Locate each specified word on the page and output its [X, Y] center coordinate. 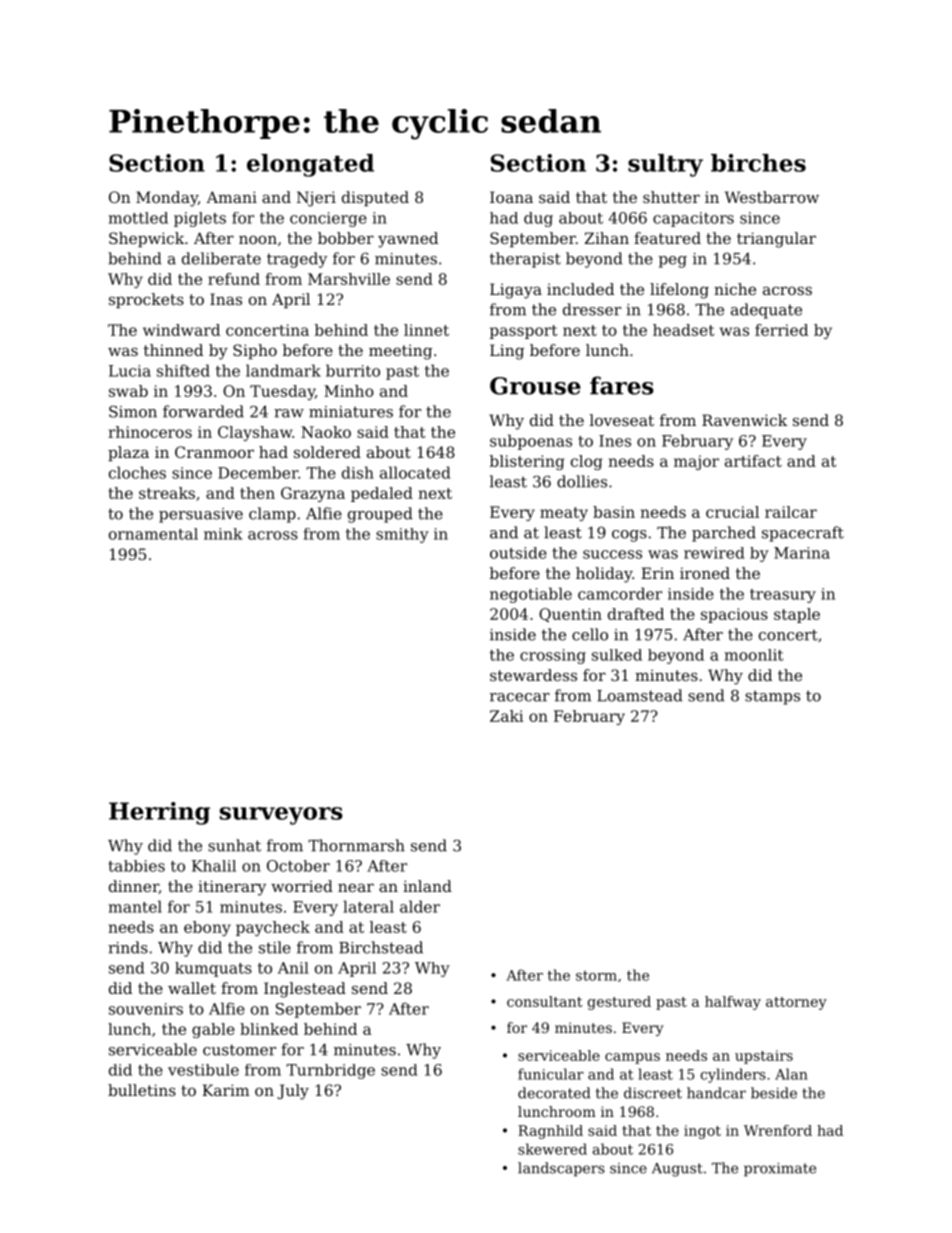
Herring [159, 813]
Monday [167, 199]
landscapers [561, 1169]
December [258, 472]
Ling [507, 352]
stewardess [533, 675]
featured [667, 238]
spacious [734, 615]
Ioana [511, 197]
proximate [780, 1169]
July [293, 1092]
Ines [615, 441]
